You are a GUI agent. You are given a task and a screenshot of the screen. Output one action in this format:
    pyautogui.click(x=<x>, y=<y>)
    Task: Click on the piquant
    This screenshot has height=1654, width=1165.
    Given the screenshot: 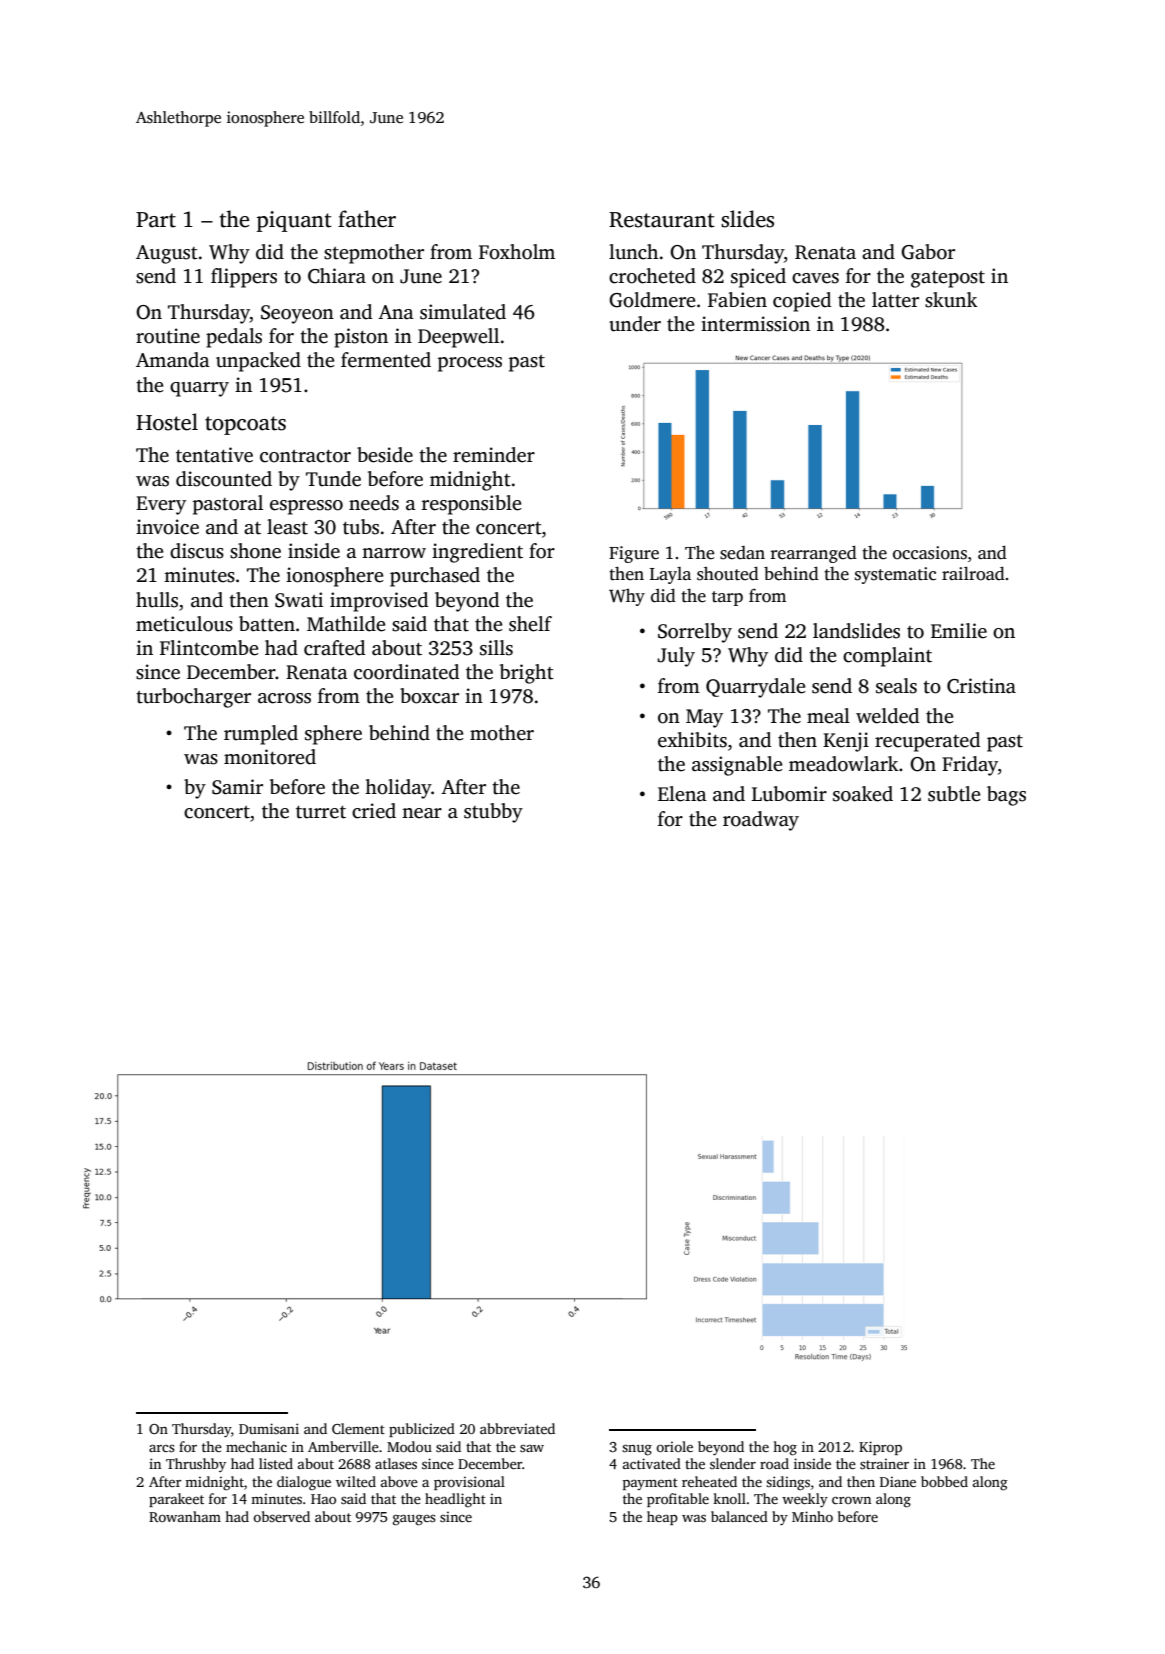 What is the action you would take?
    pyautogui.click(x=294, y=221)
